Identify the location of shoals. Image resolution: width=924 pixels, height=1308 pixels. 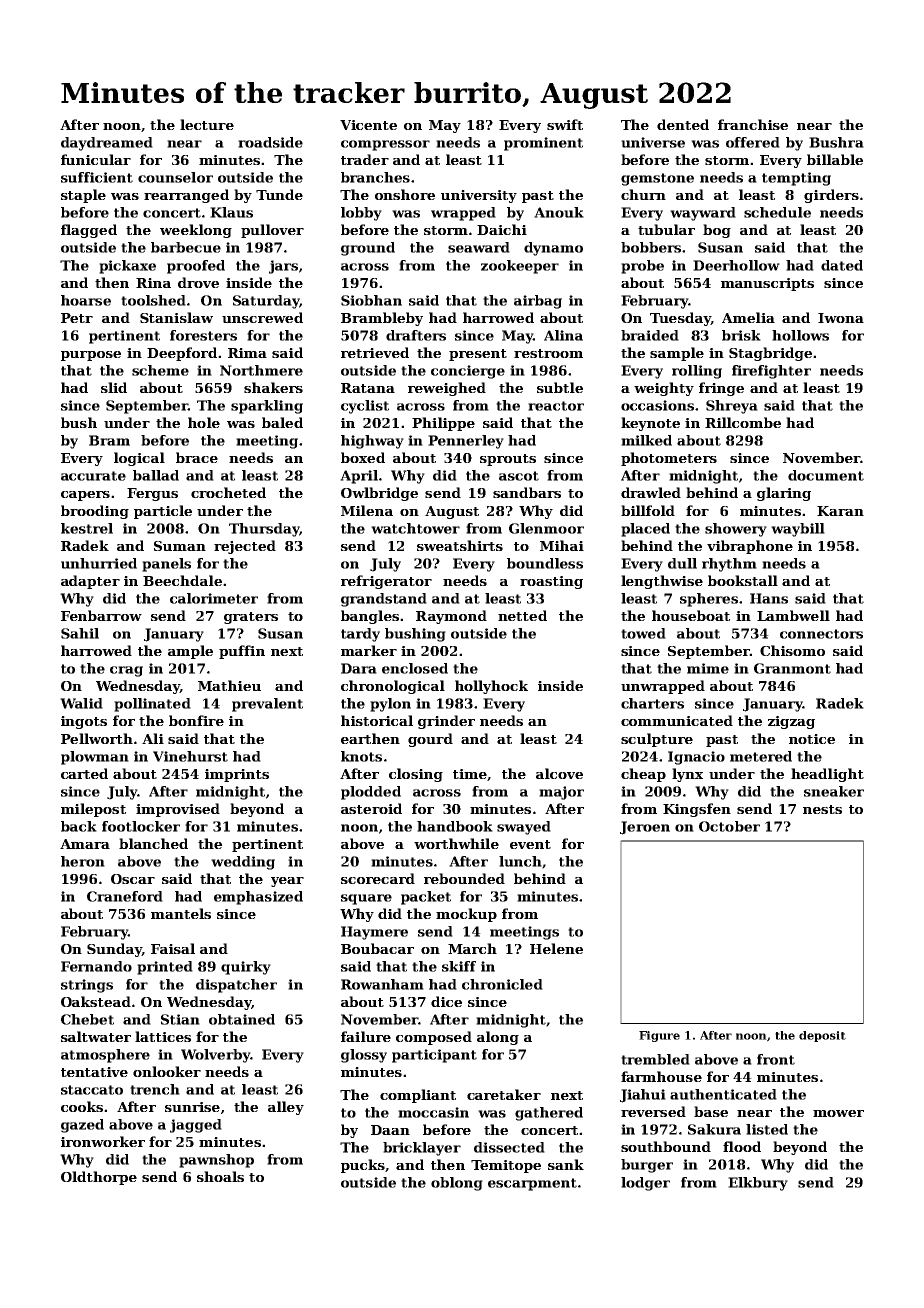
(220, 1176).
